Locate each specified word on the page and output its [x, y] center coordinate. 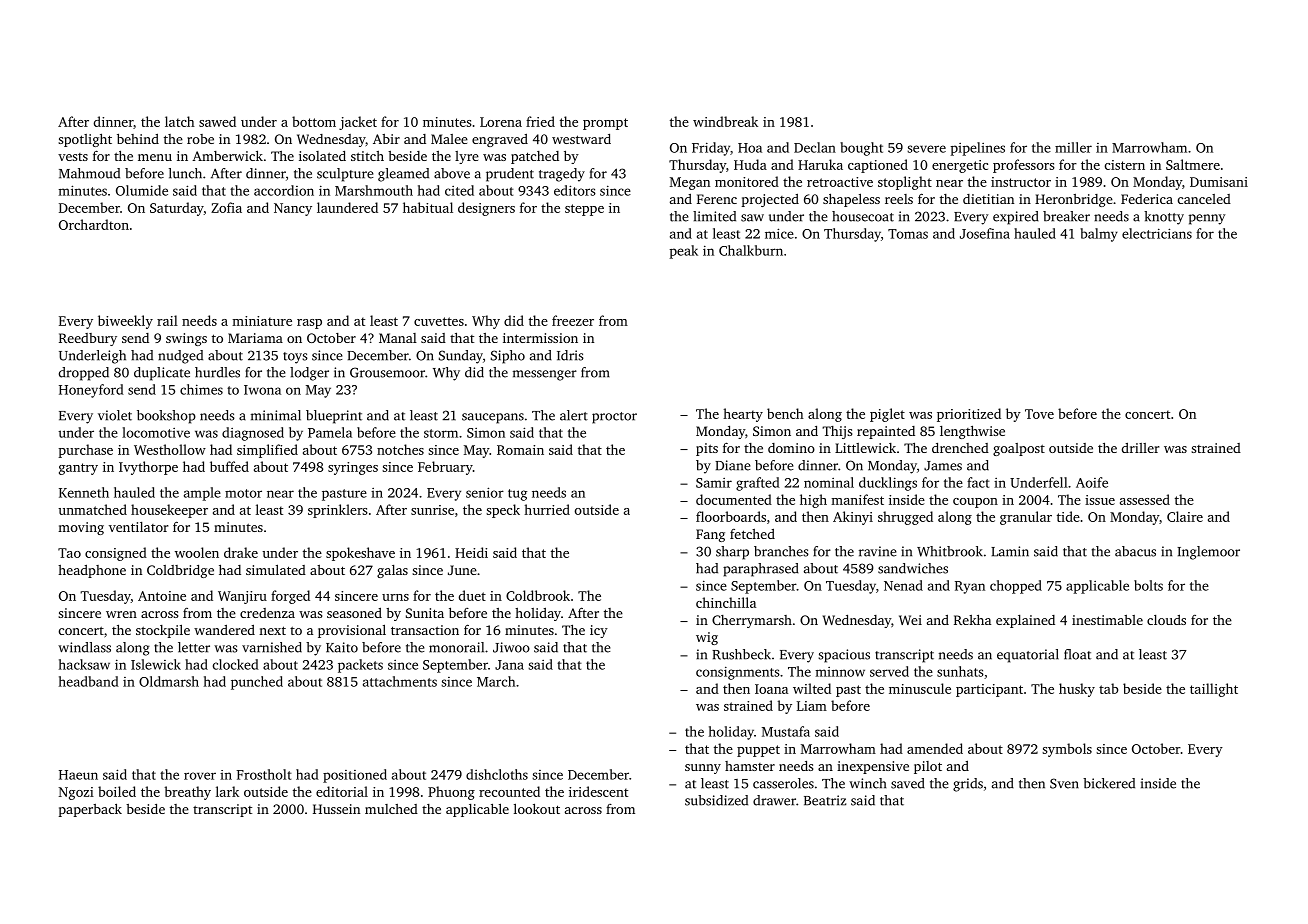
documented [734, 499]
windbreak [725, 121]
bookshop [166, 417]
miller [1073, 147]
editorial [342, 791]
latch [180, 121]
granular [1026, 518]
